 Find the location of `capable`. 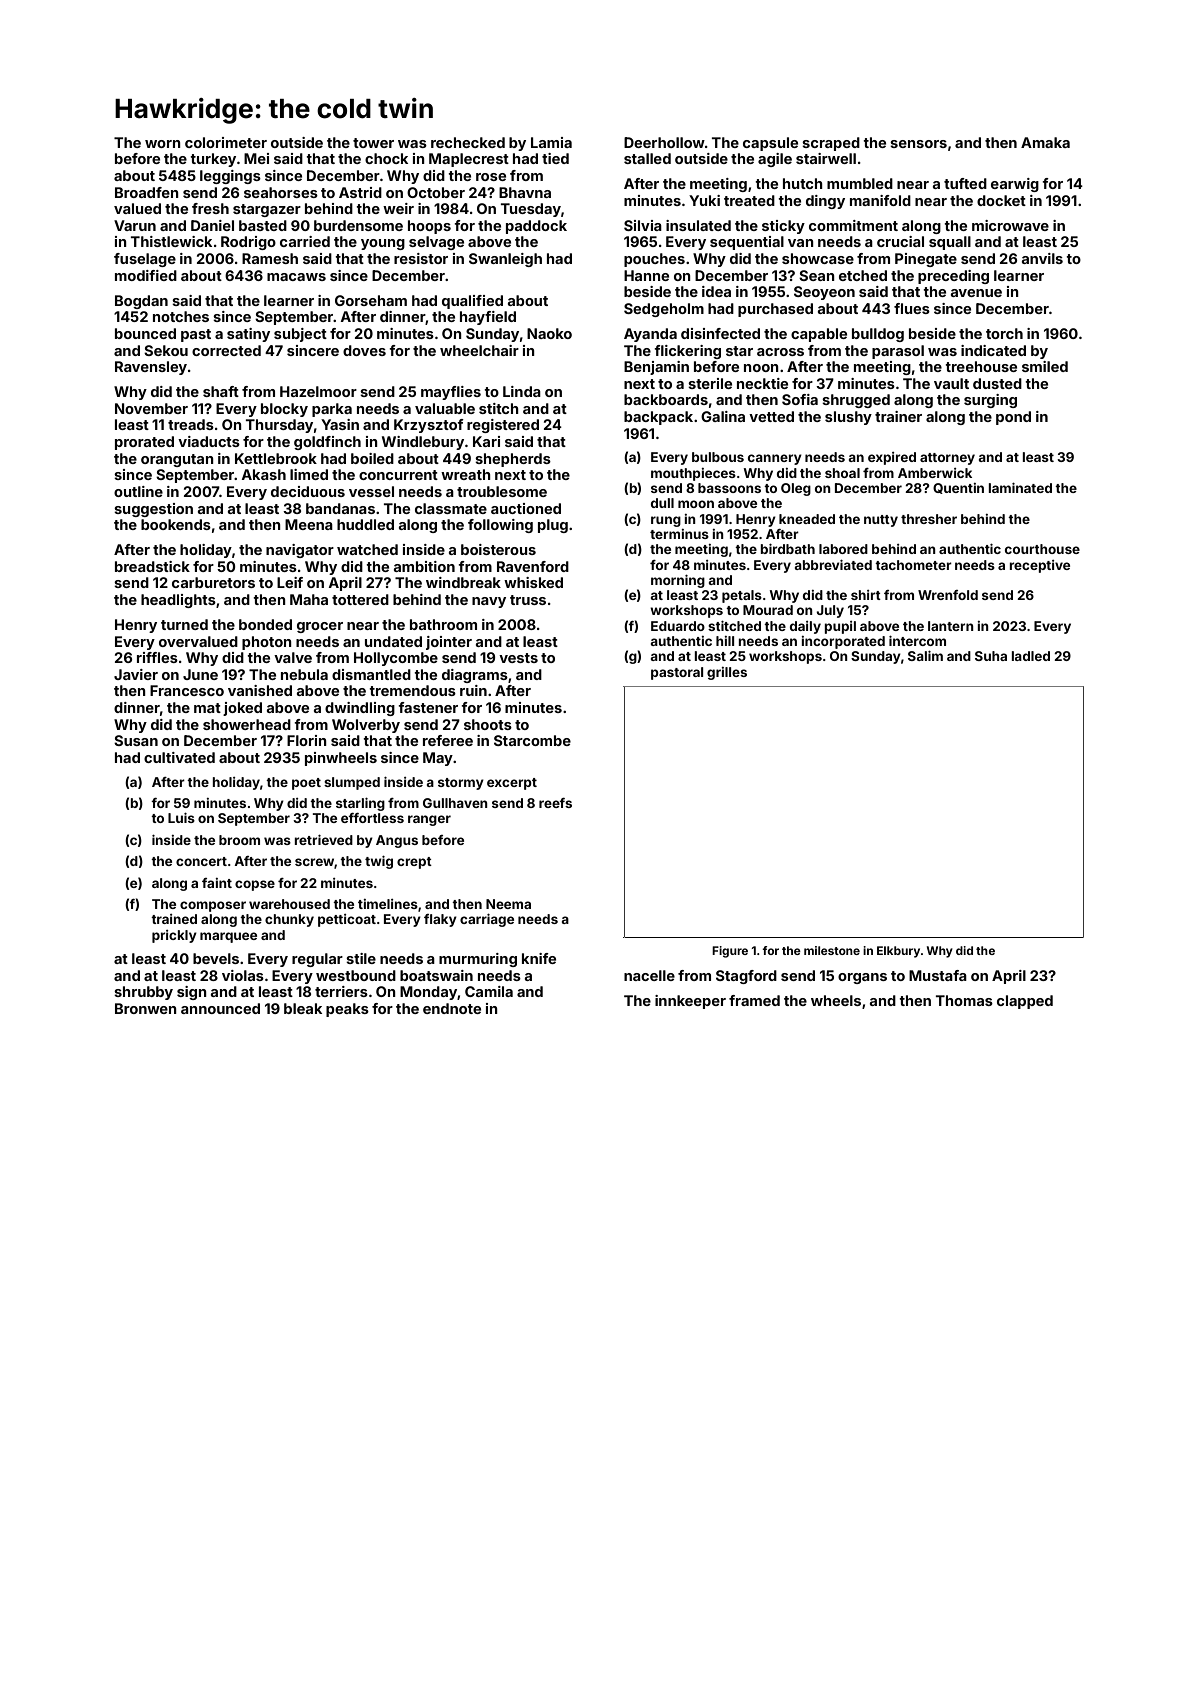

capable is located at coordinates (819, 335).
